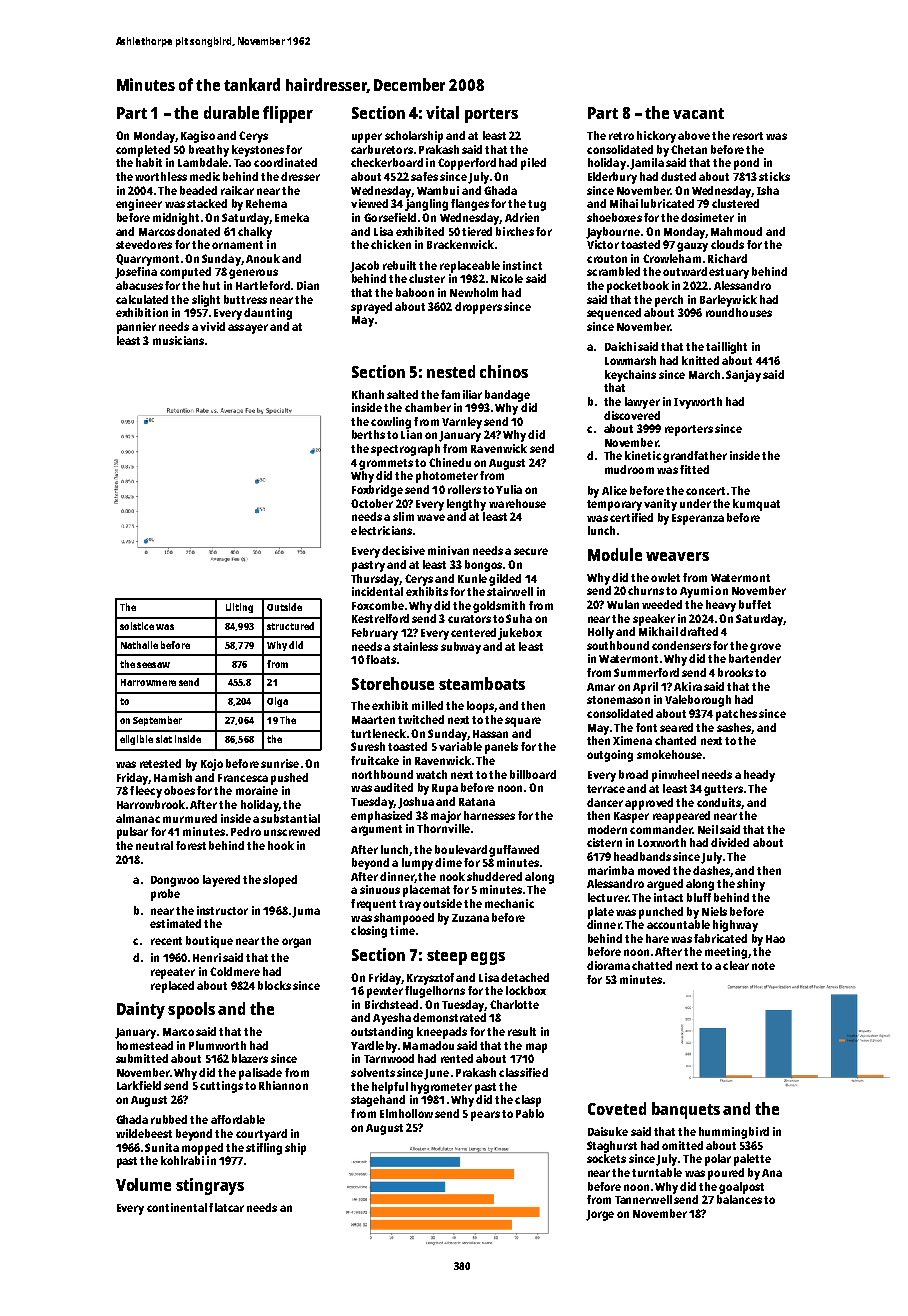 The image size is (908, 1316). I want to click on cowling, so click(391, 423).
